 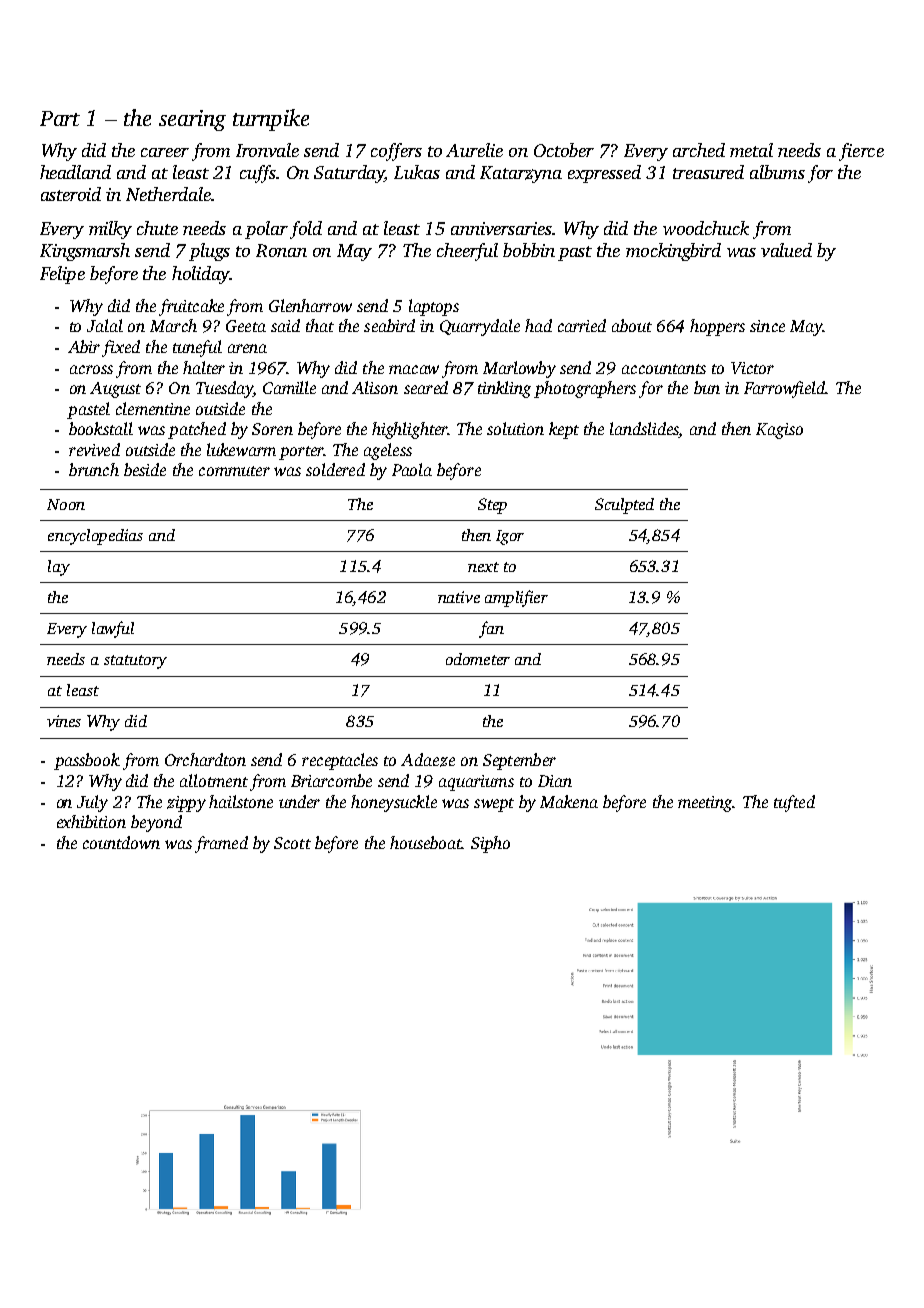 What do you see at coordinates (266, 230) in the screenshot?
I see `polar` at bounding box center [266, 230].
